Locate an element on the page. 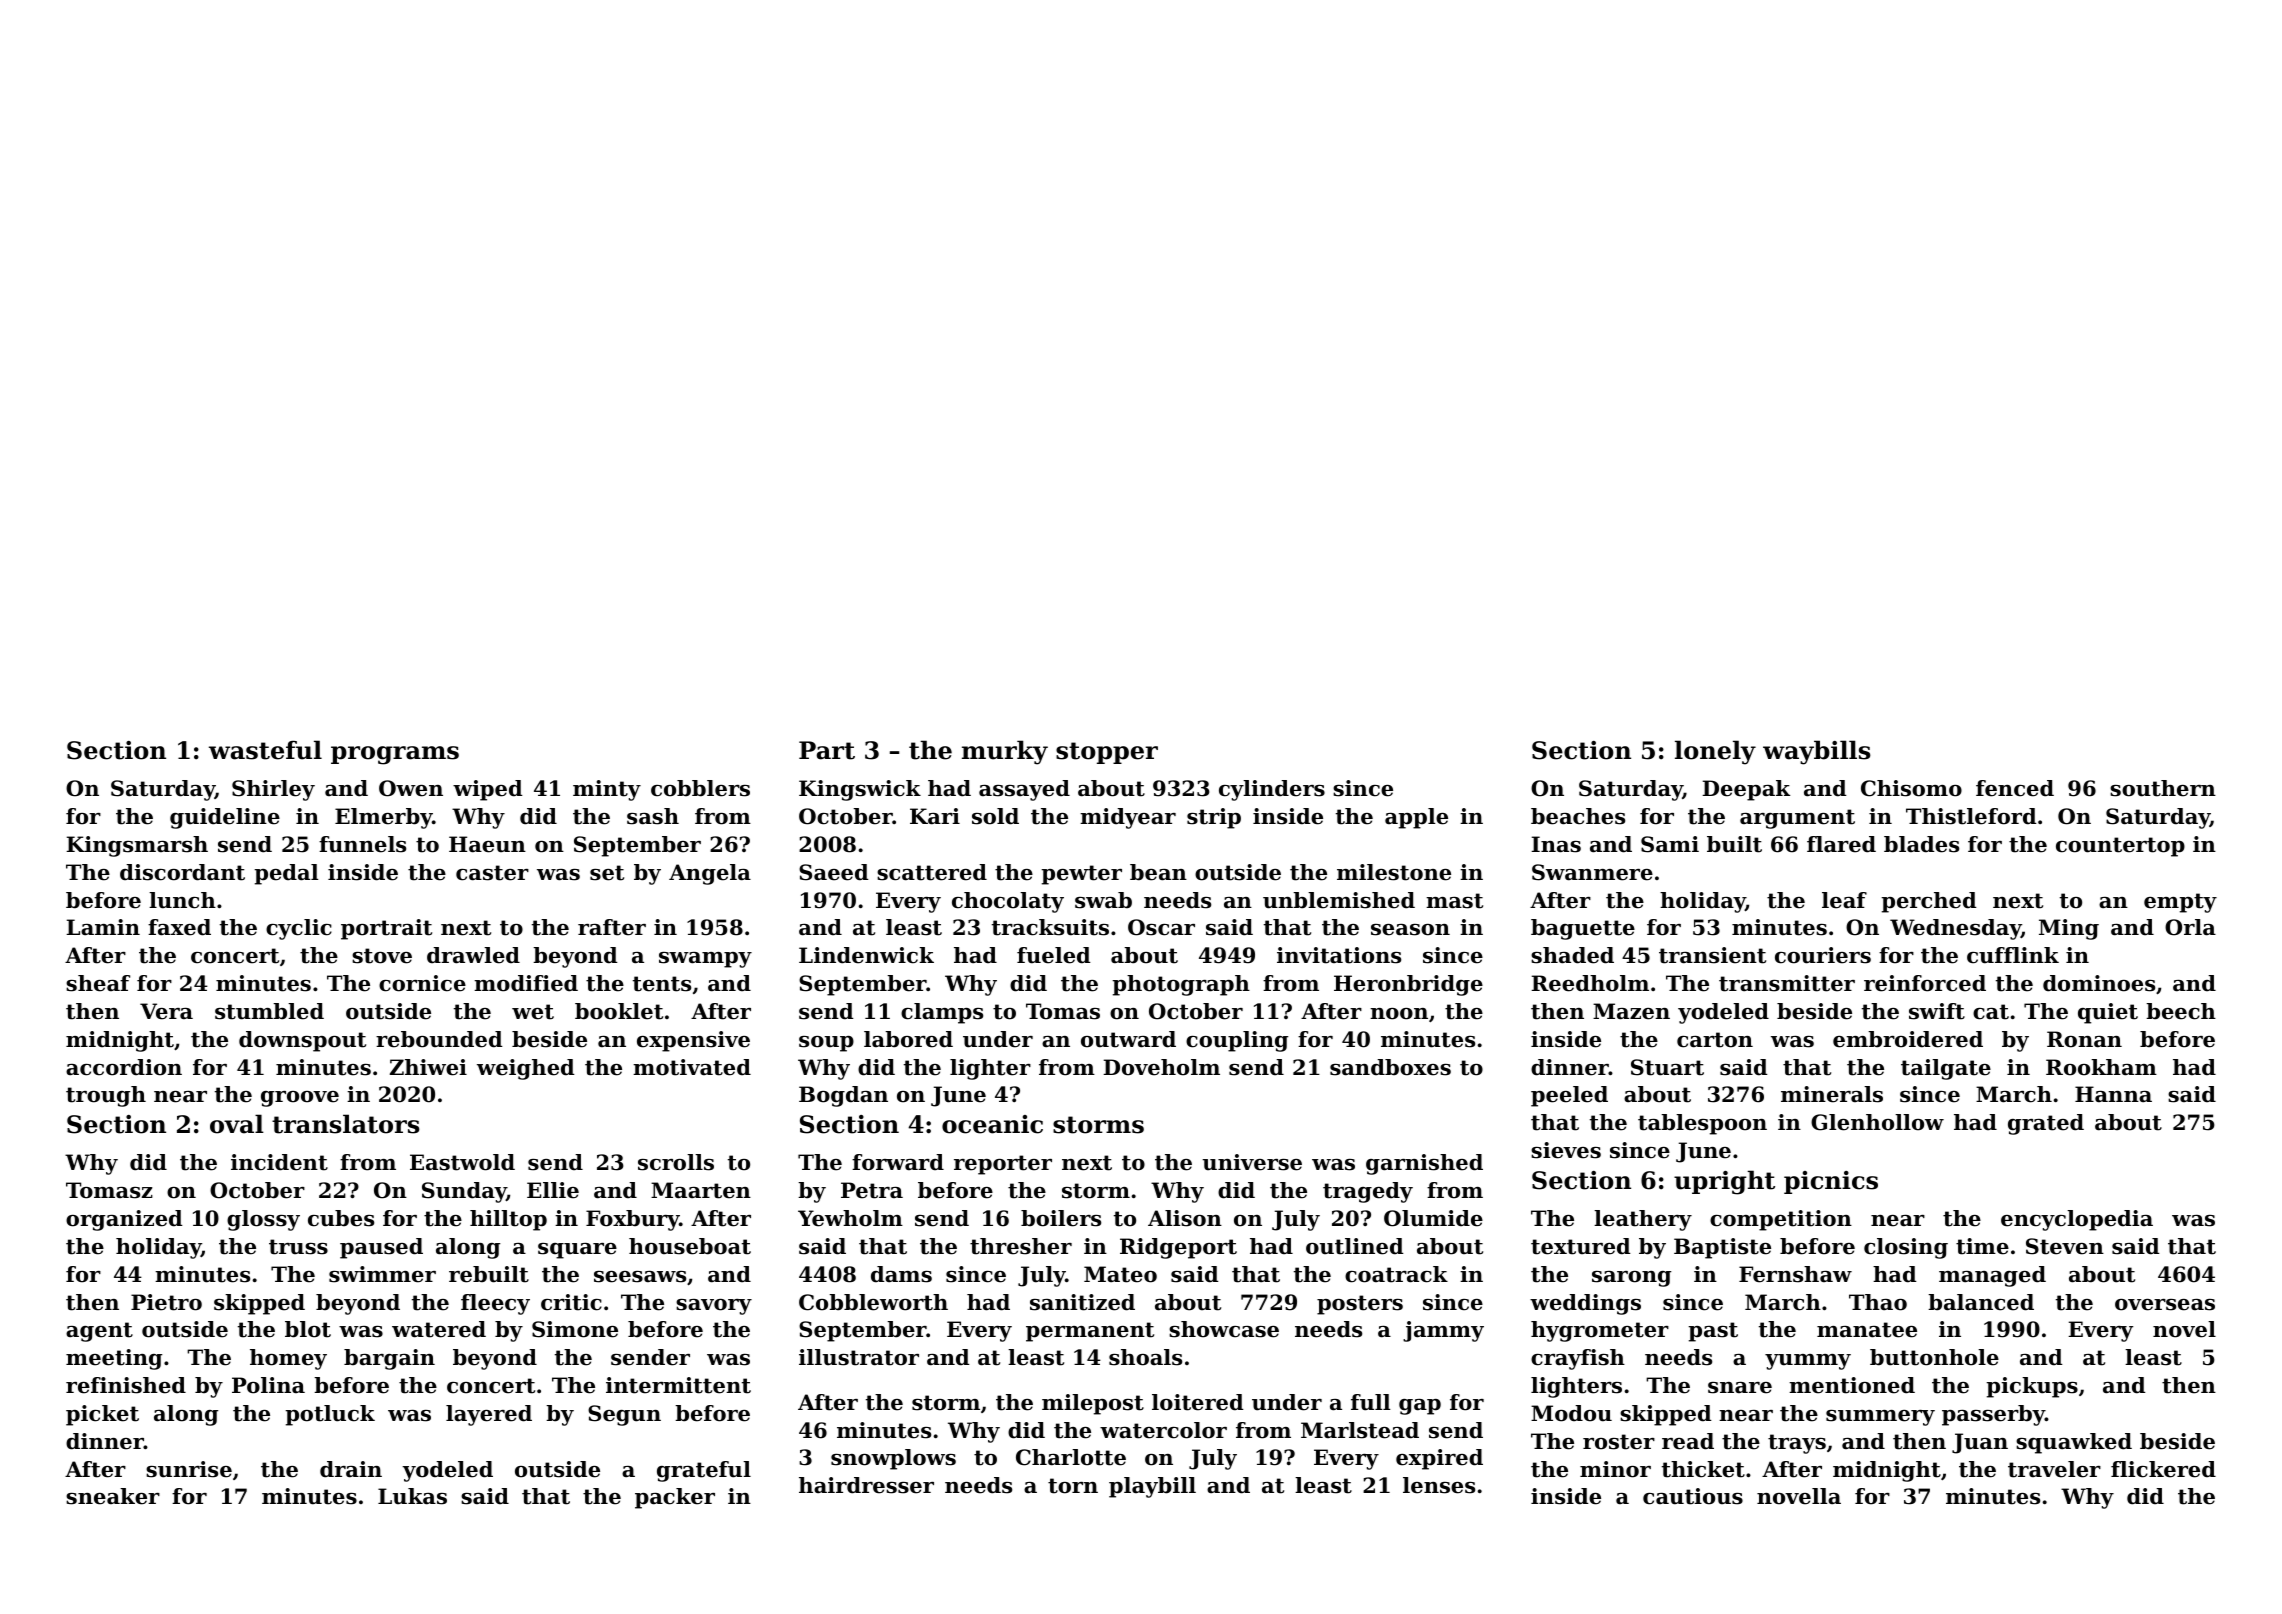 The image size is (2282, 1614). guideline is located at coordinates (225, 818).
